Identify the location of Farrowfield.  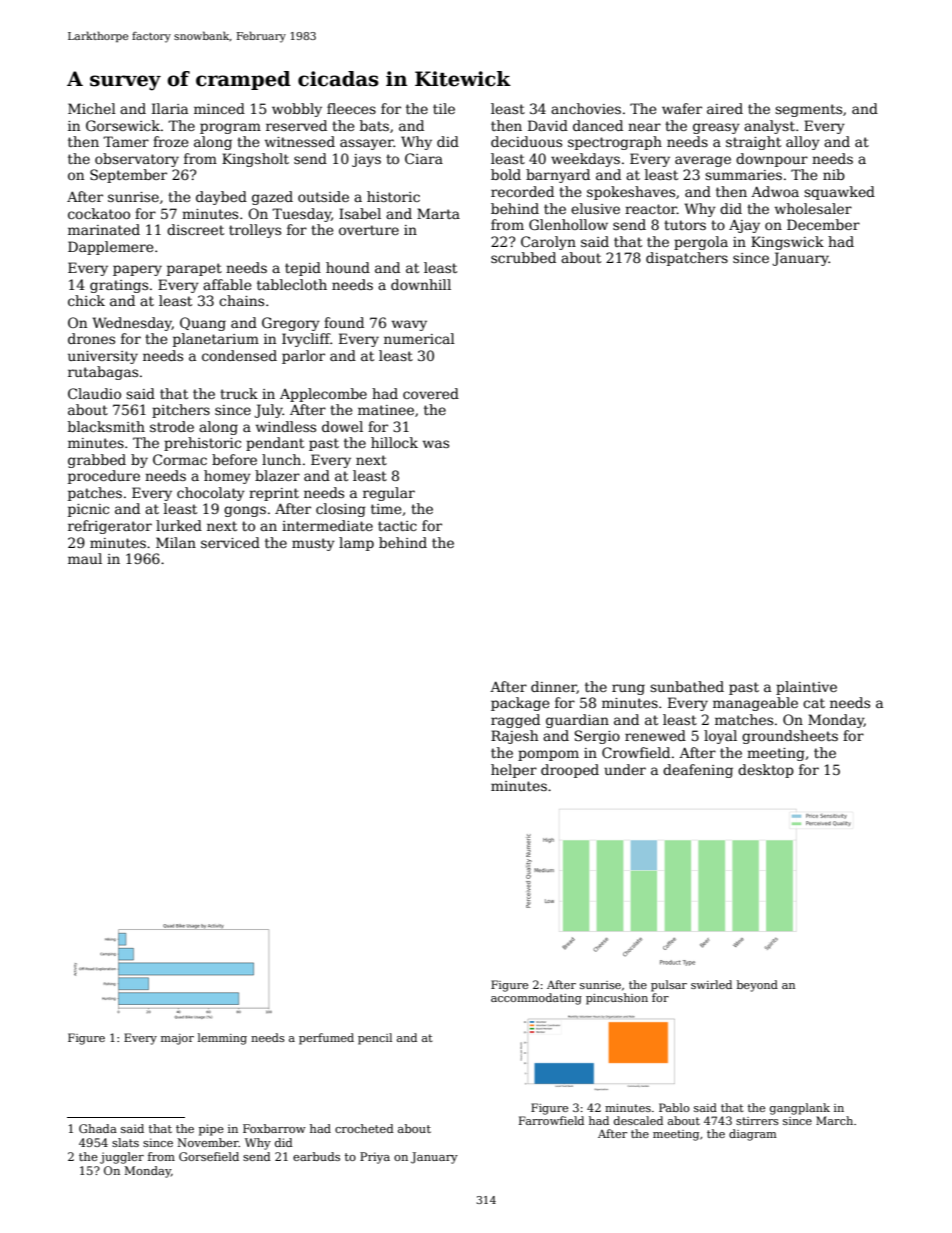
(551, 1120).
